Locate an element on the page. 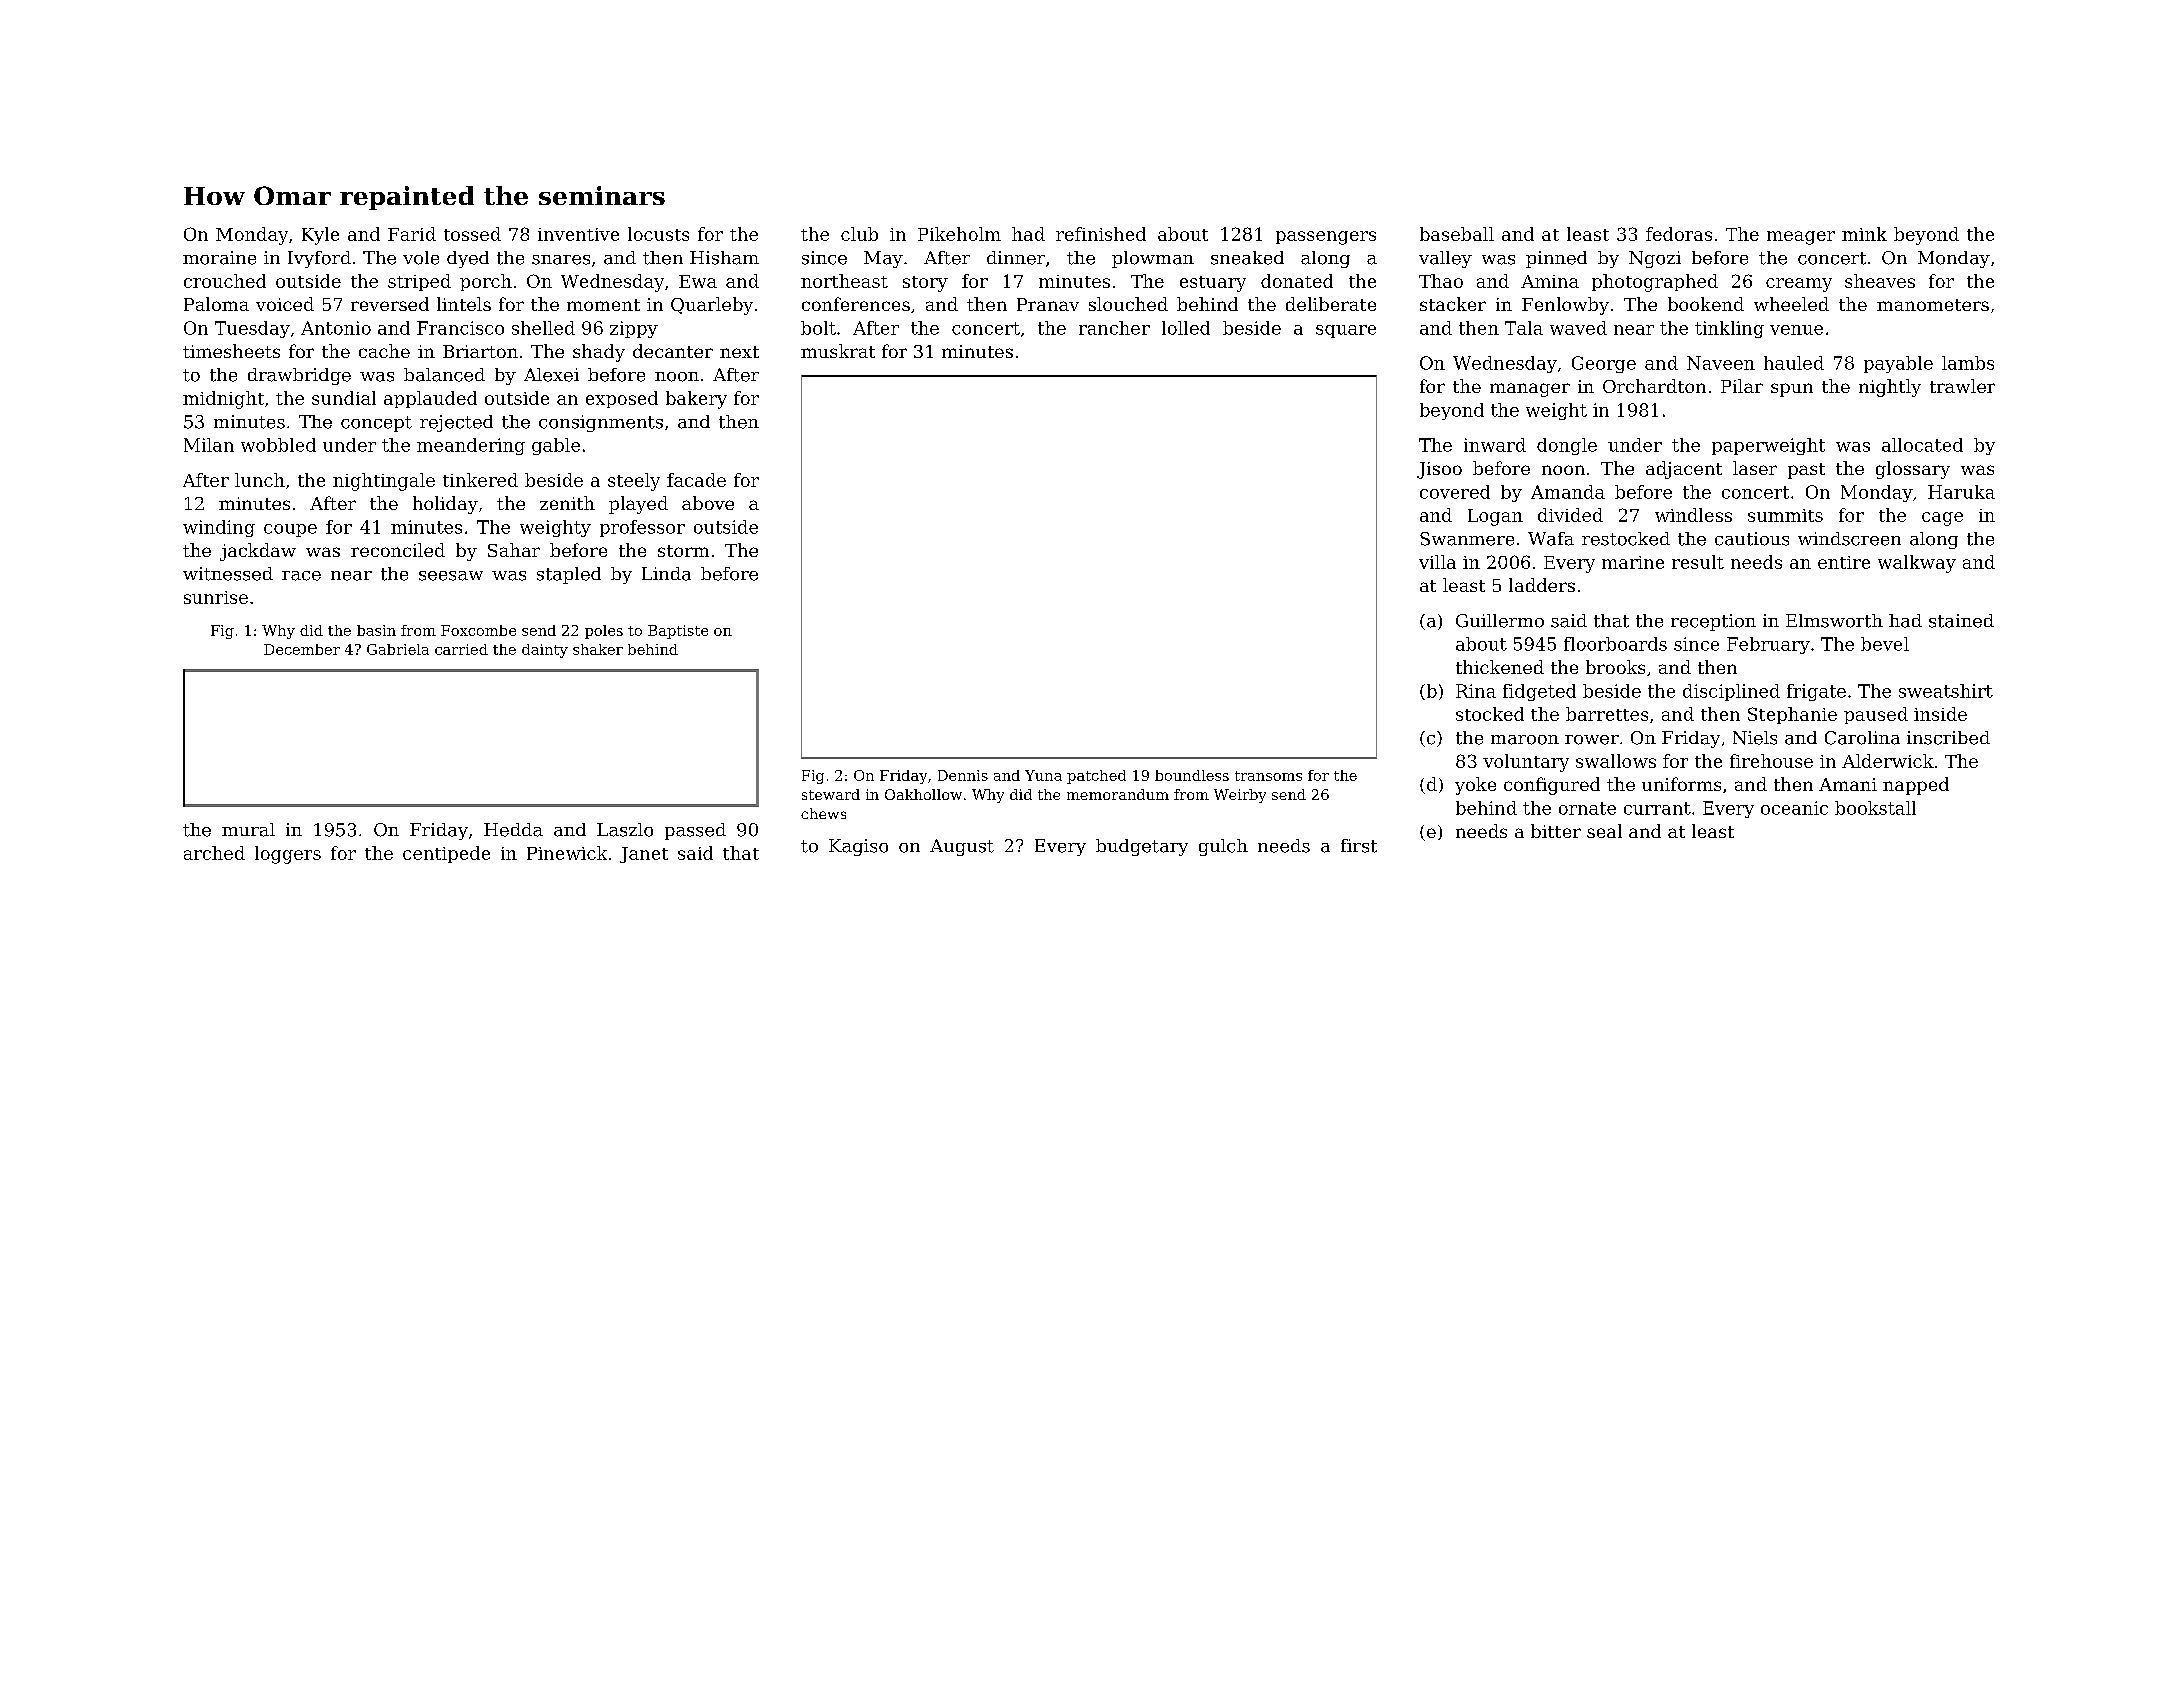 The image size is (2178, 1683). fidgeted is located at coordinates (1539, 692).
